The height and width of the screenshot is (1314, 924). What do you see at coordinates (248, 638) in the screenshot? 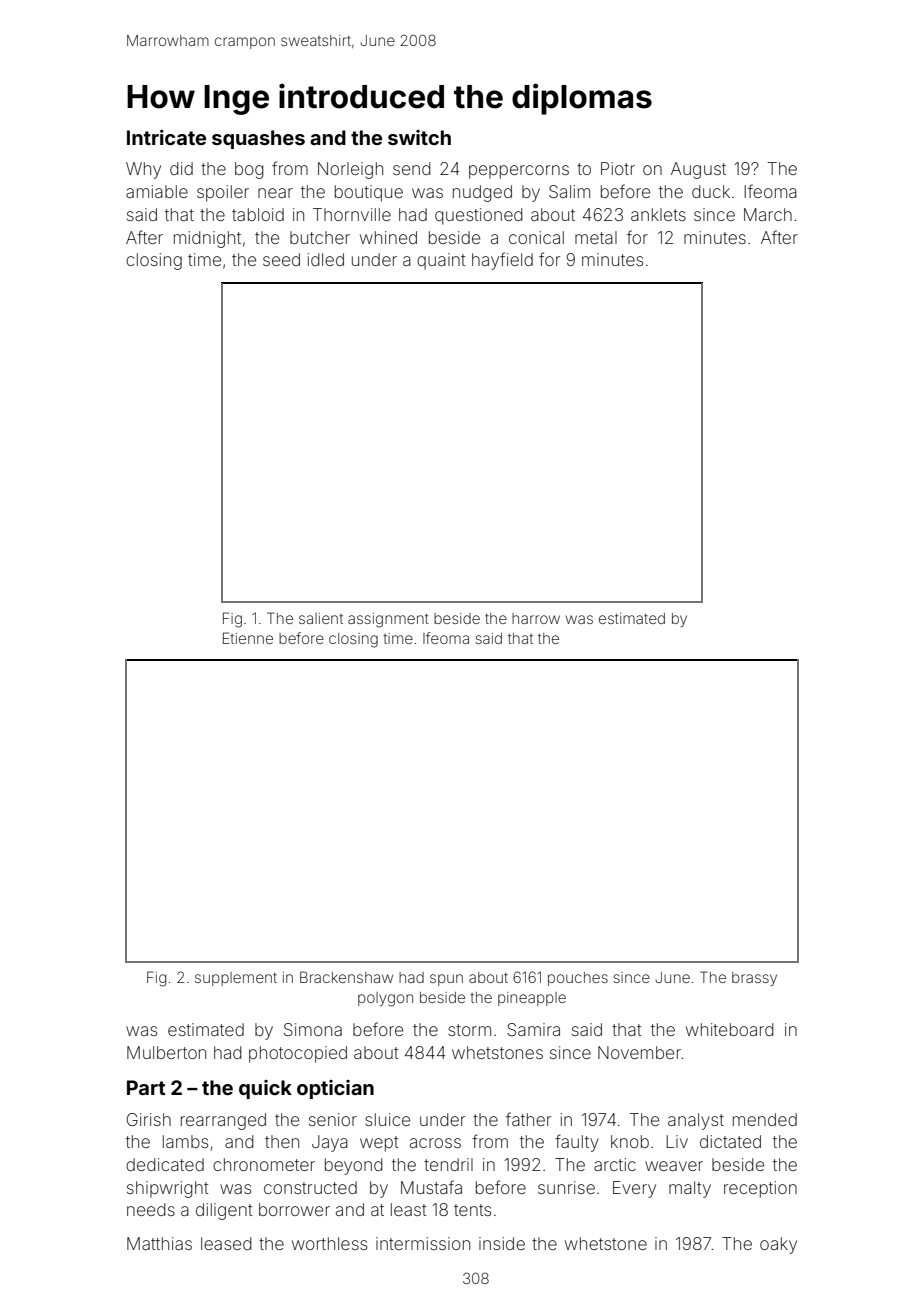
I see `Etienne` at bounding box center [248, 638].
